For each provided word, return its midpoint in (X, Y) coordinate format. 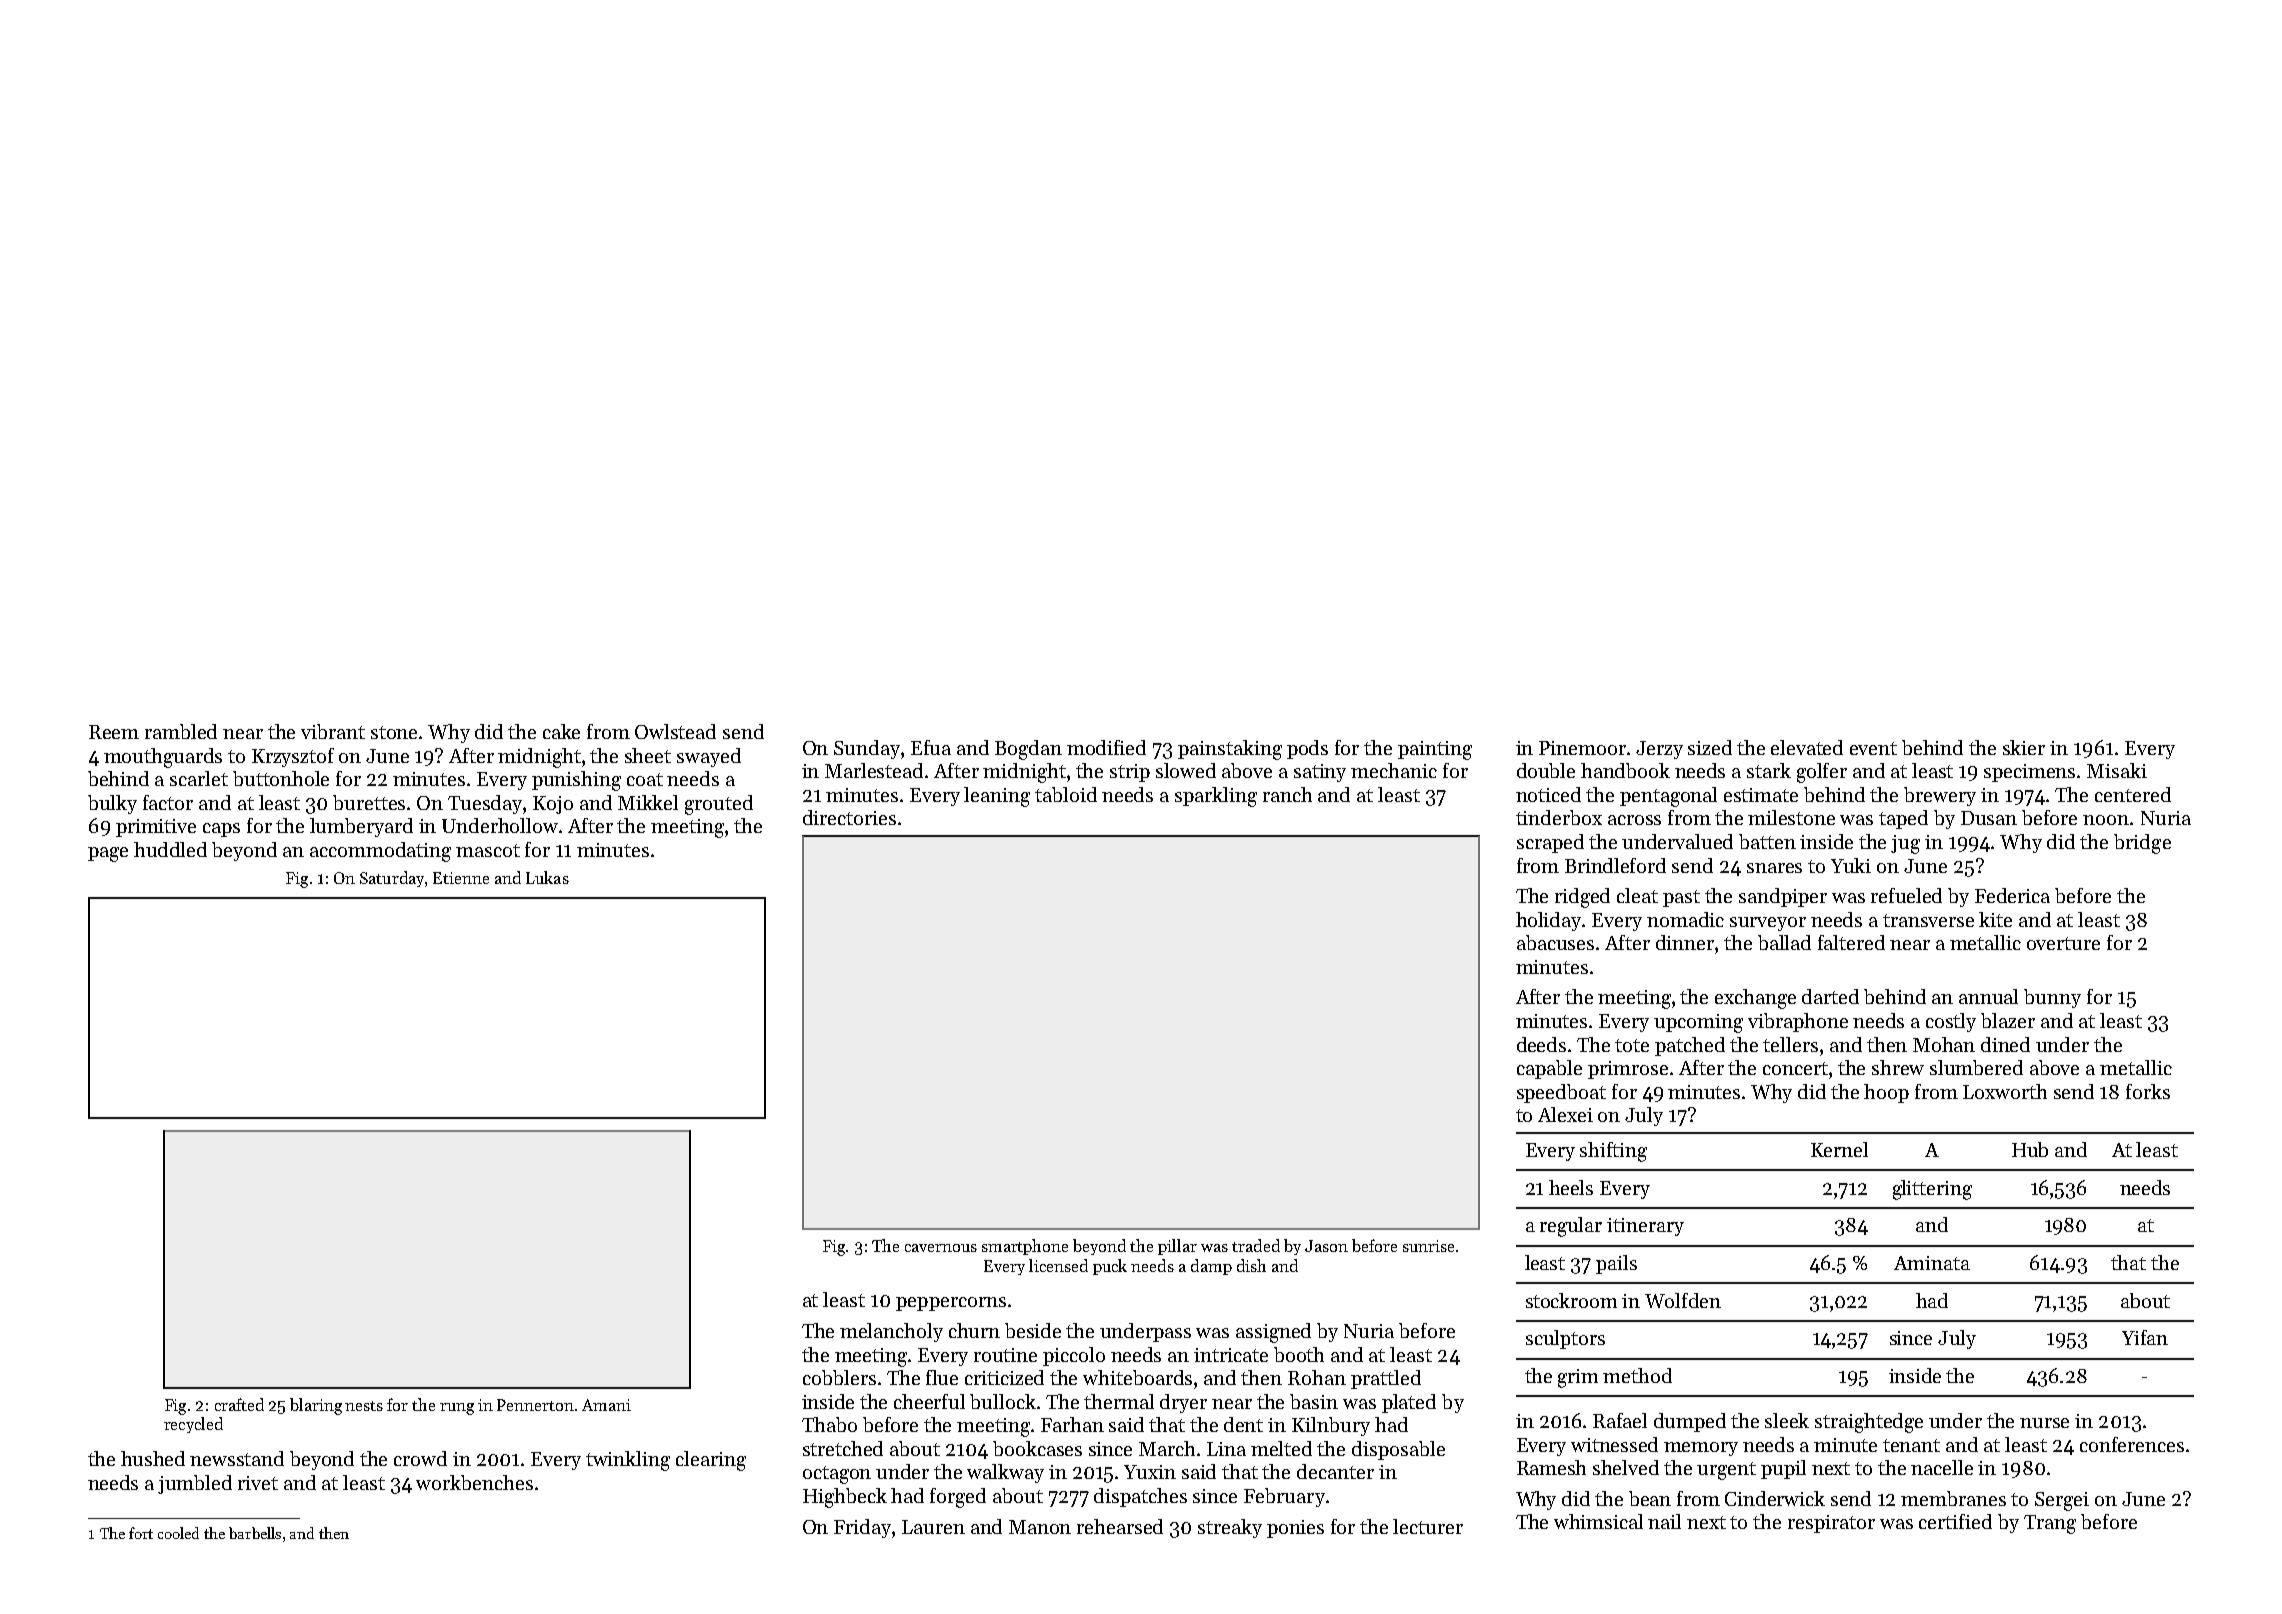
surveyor (1768, 924)
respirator (1831, 1524)
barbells (255, 1533)
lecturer (1428, 1526)
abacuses (1555, 942)
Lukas (547, 877)
